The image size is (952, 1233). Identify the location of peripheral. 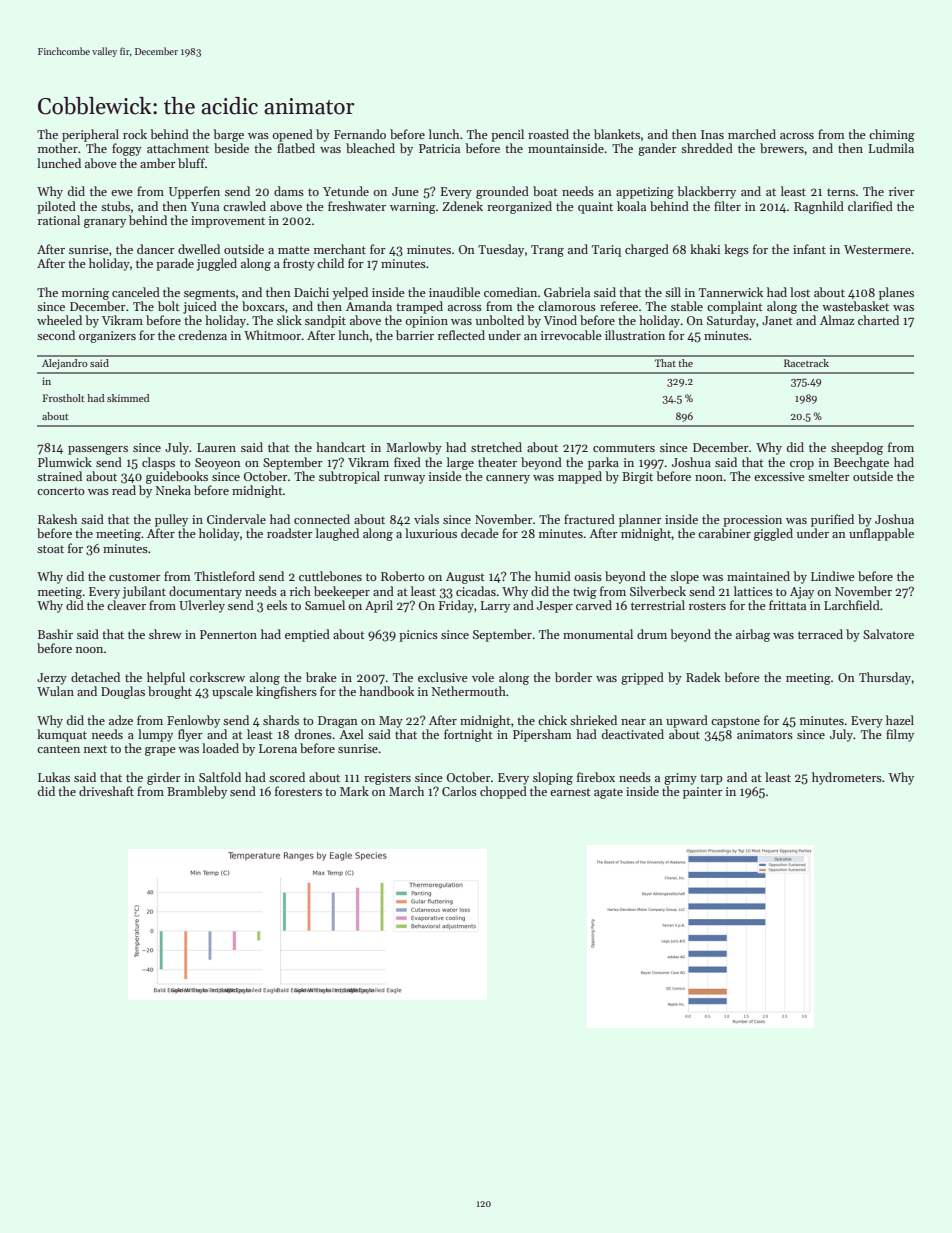
(90, 135).
